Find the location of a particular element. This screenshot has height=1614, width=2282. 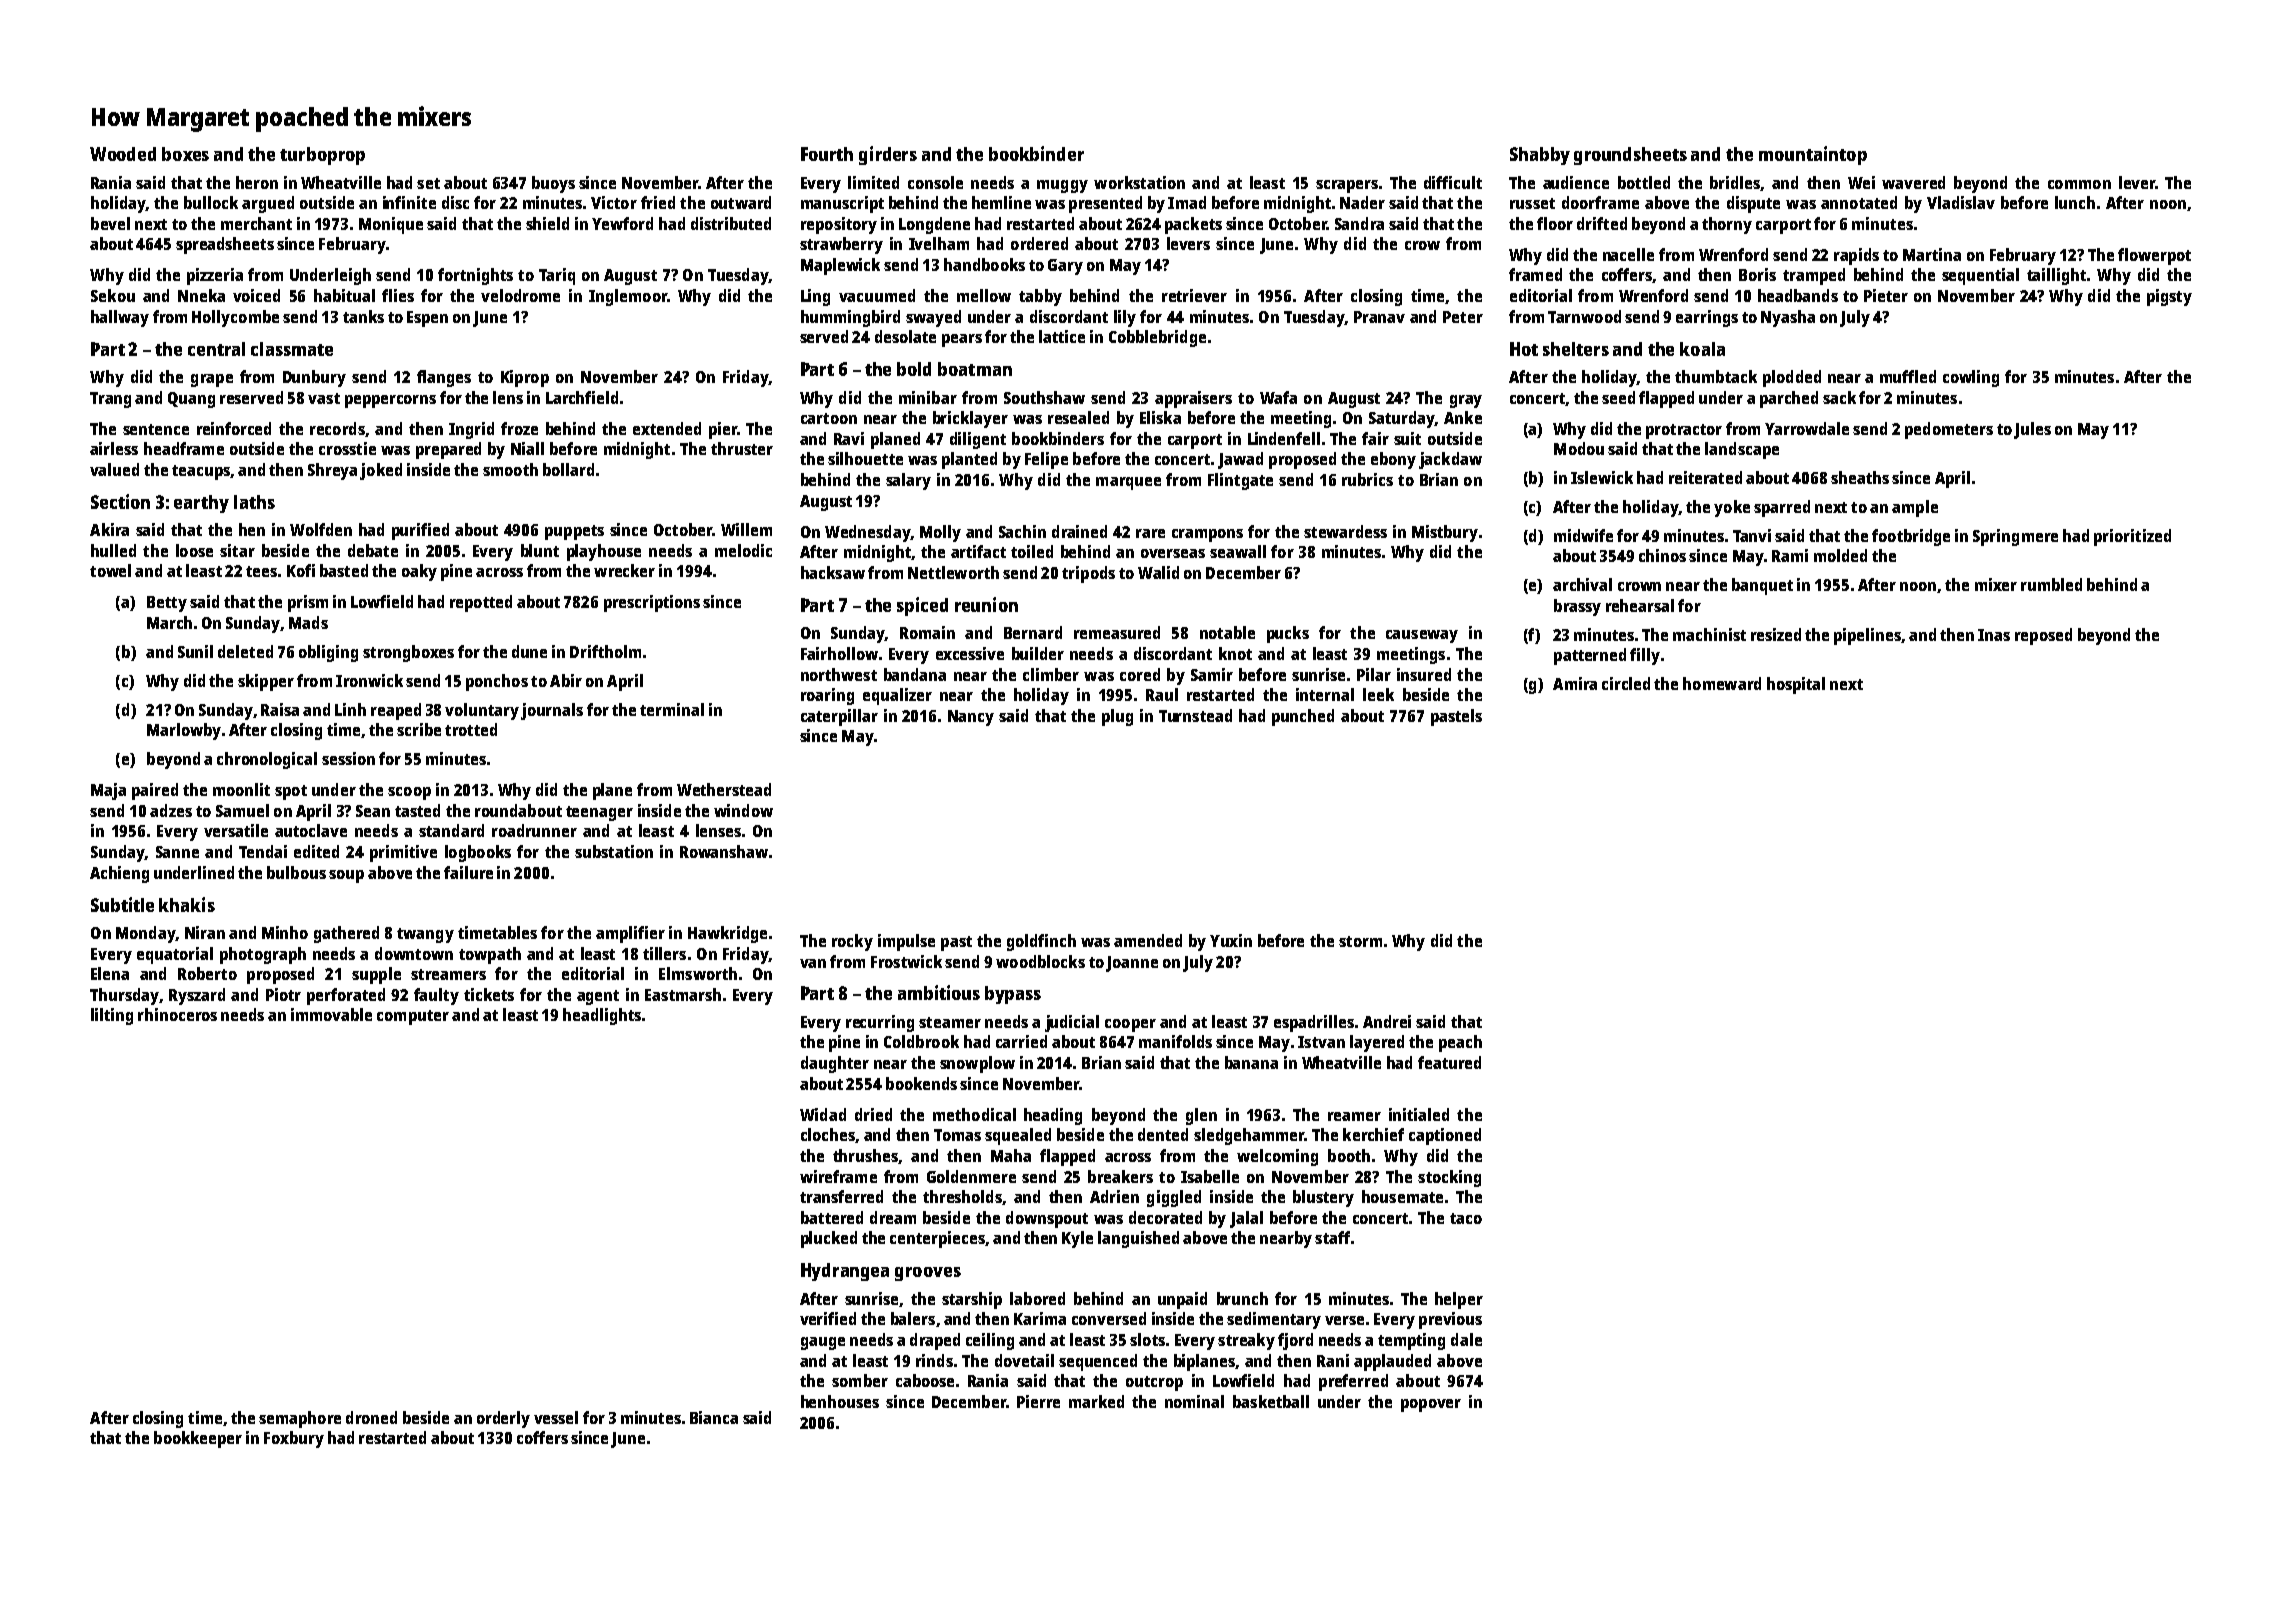

captioned is located at coordinates (1445, 1136).
